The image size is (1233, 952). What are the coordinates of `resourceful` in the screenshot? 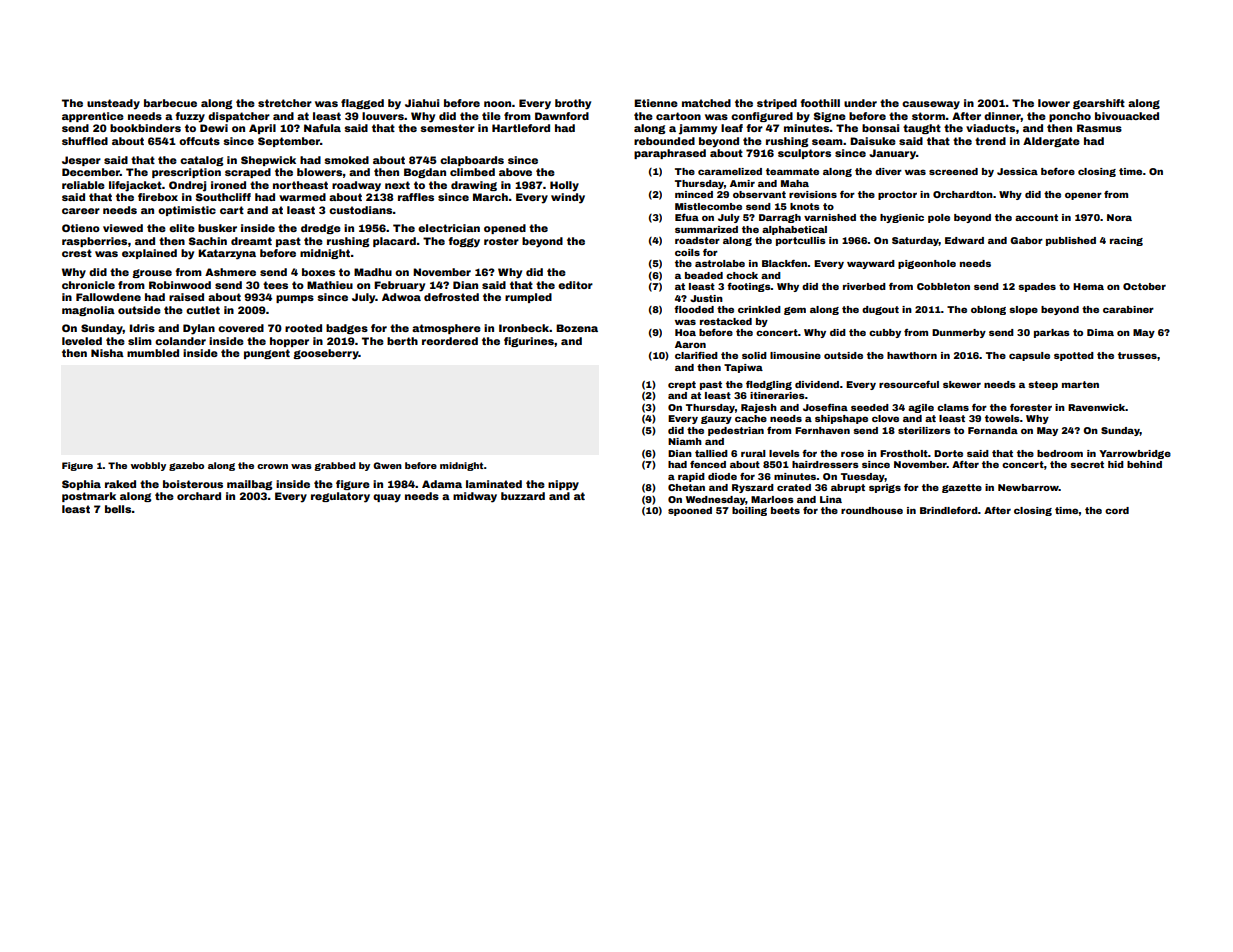 It's located at (909, 384).
